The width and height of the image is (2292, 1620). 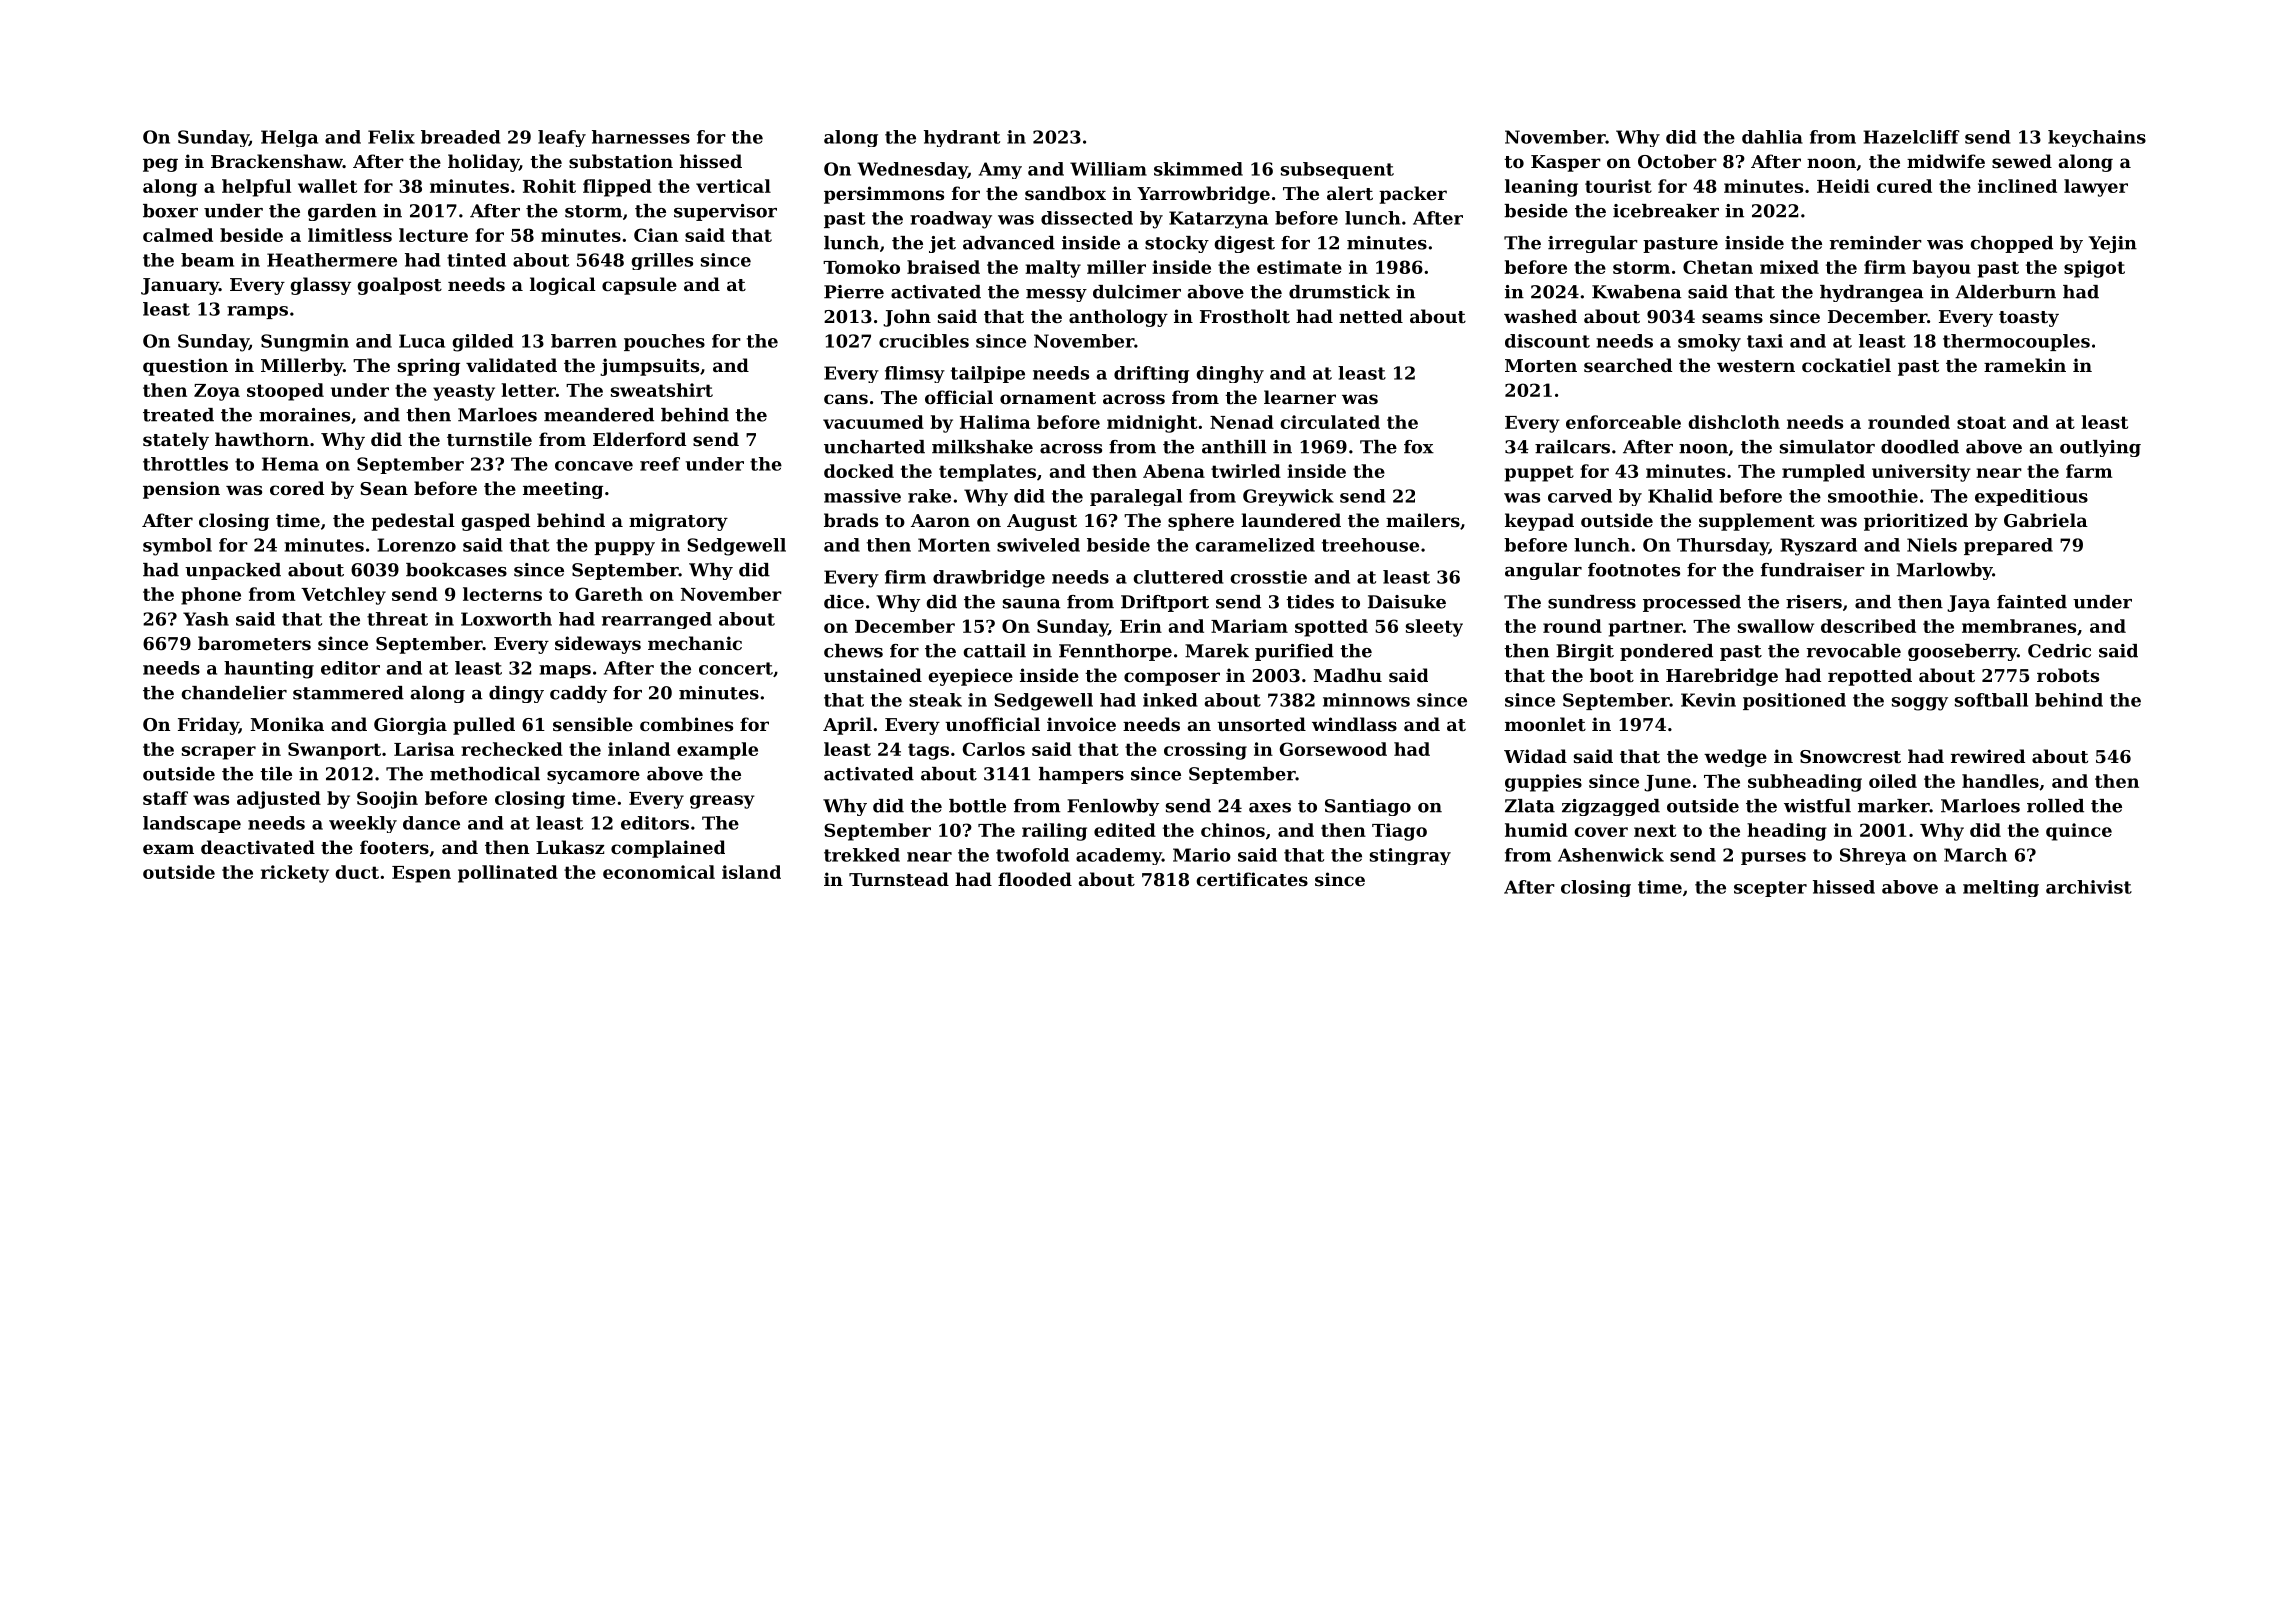 I want to click on Erin, so click(x=1141, y=626).
